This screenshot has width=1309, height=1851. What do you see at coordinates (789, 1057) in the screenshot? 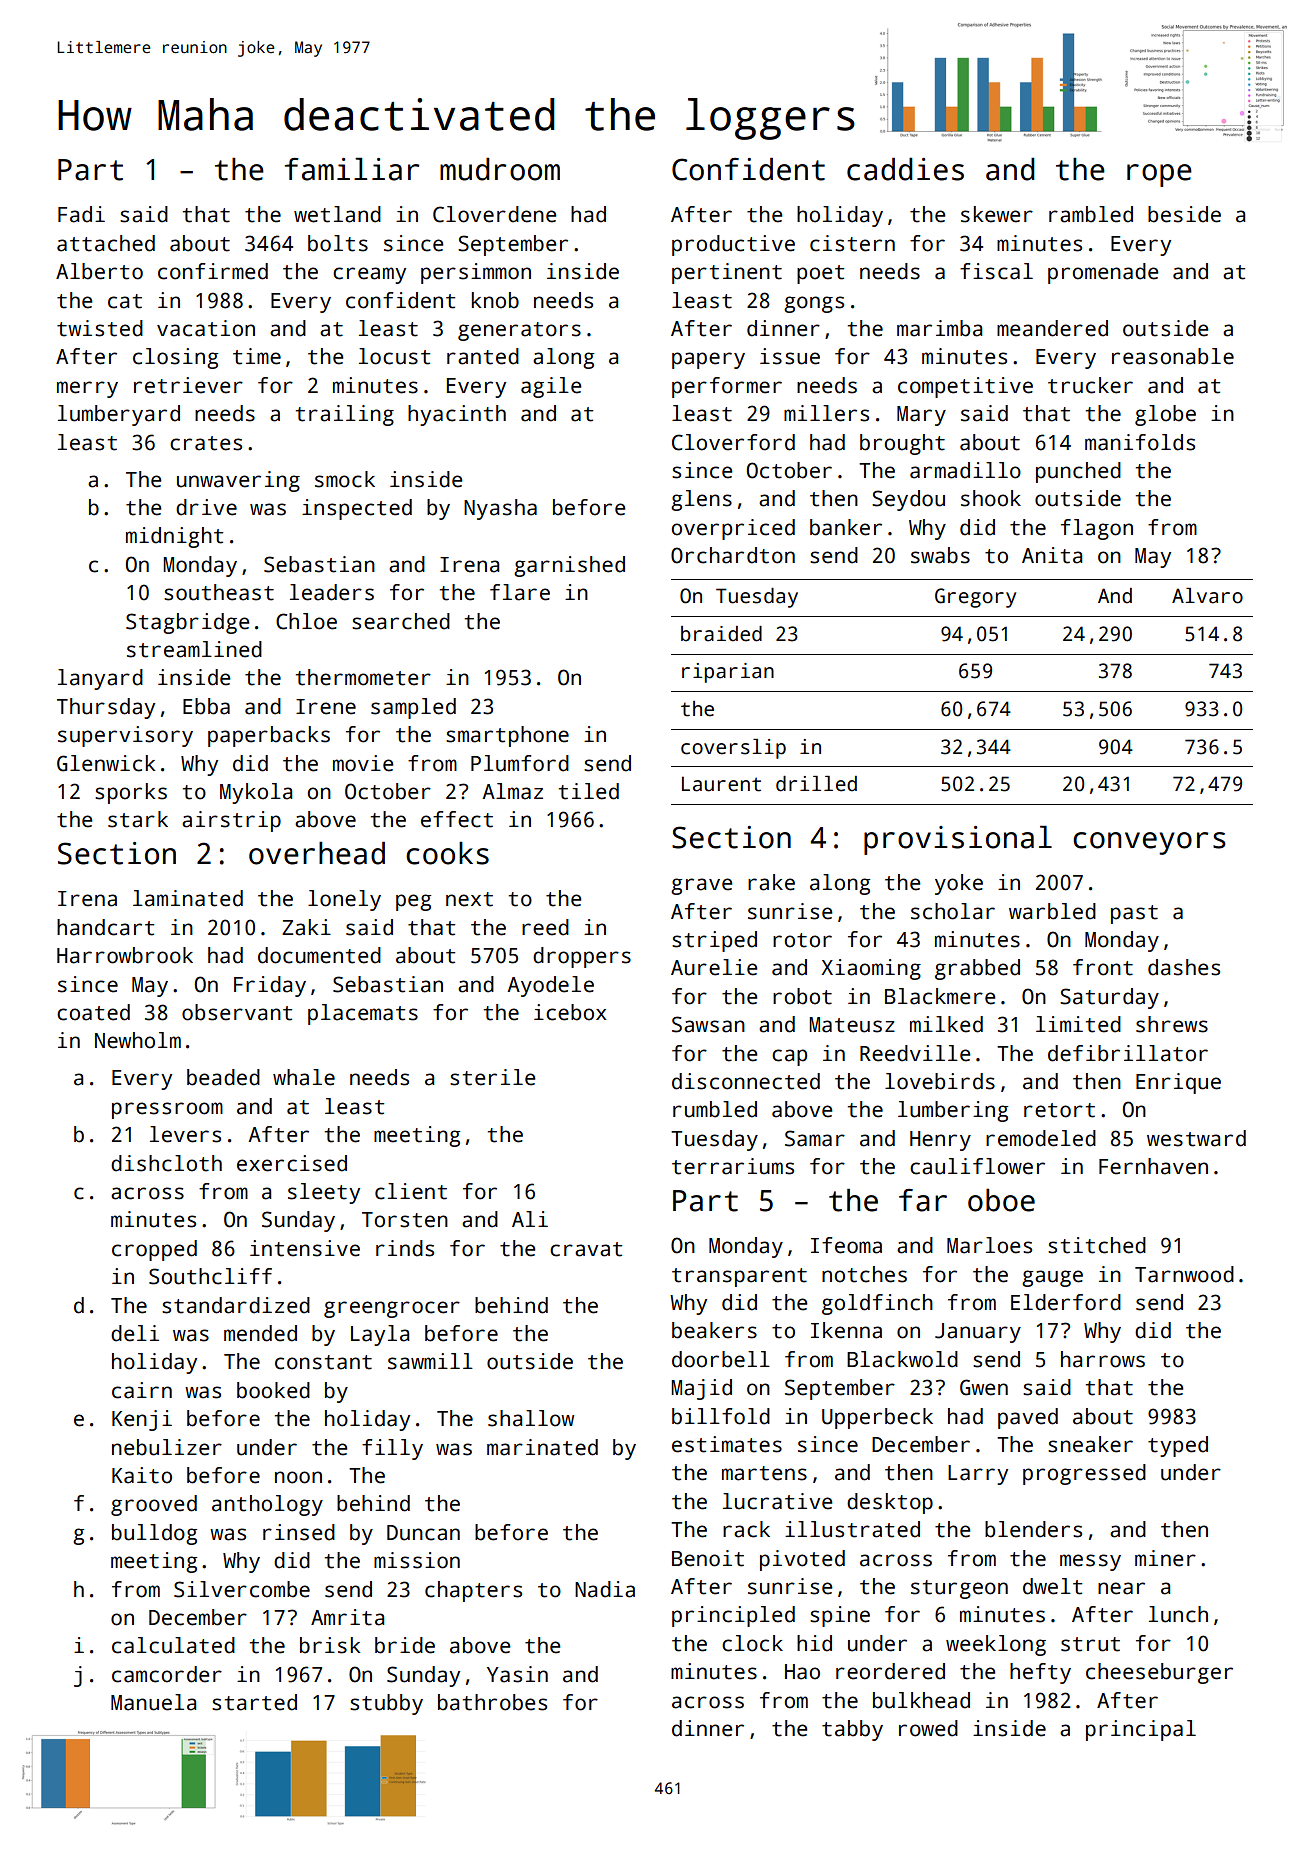
I see `cap` at bounding box center [789, 1057].
